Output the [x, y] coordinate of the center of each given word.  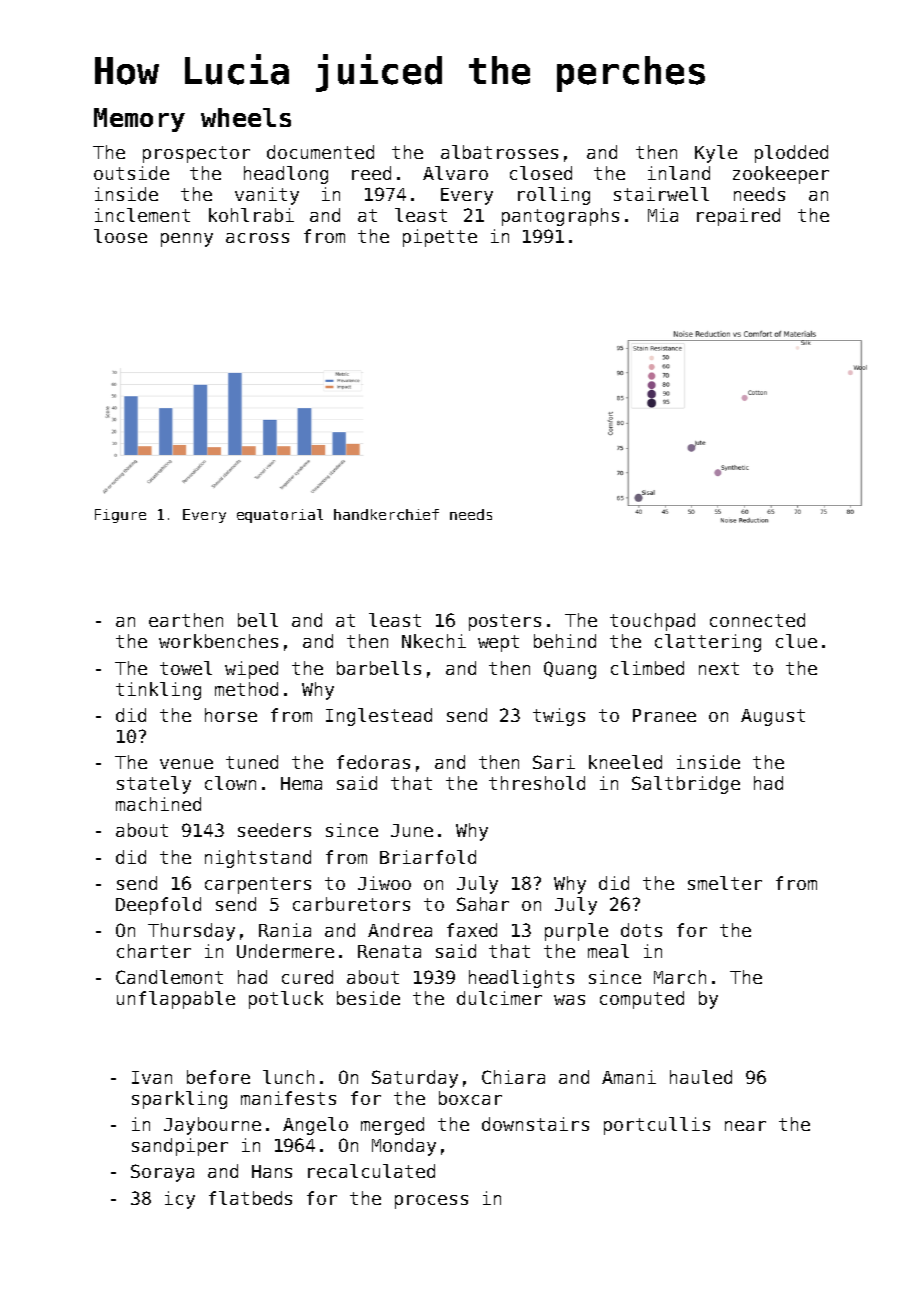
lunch [288, 1077]
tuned [252, 762]
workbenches [218, 641]
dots [641, 930]
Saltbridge [686, 785]
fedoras [373, 762]
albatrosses [499, 152]
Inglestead [379, 717]
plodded [791, 154]
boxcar [470, 1098]
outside [131, 173]
